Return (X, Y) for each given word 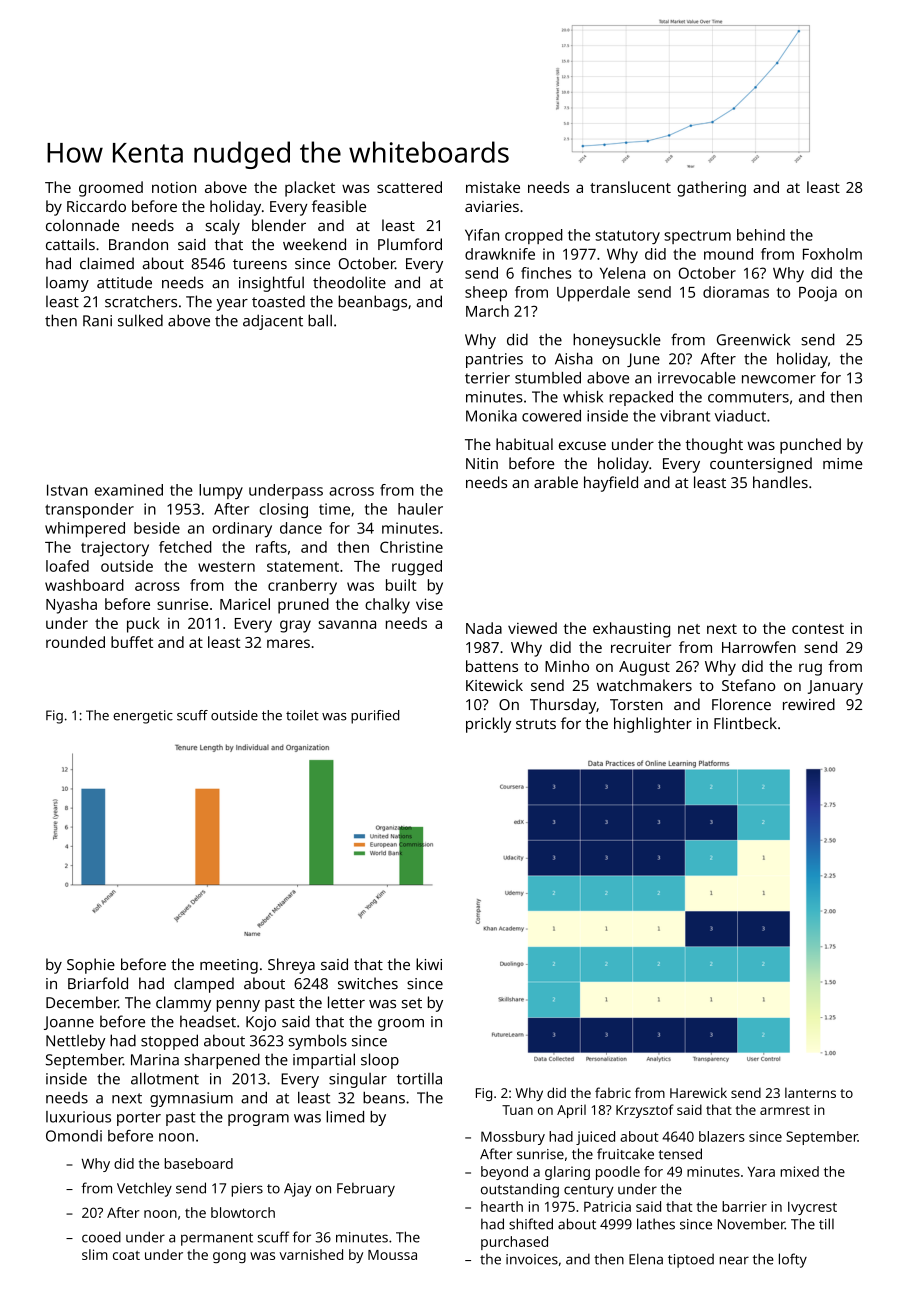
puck (143, 625)
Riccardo (96, 206)
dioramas (736, 292)
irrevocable (697, 378)
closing (283, 510)
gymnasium (191, 1099)
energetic (143, 717)
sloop (380, 1061)
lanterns (810, 1092)
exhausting (631, 630)
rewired (809, 704)
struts (536, 724)
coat (126, 1255)
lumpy (221, 491)
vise (429, 604)
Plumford (410, 244)
